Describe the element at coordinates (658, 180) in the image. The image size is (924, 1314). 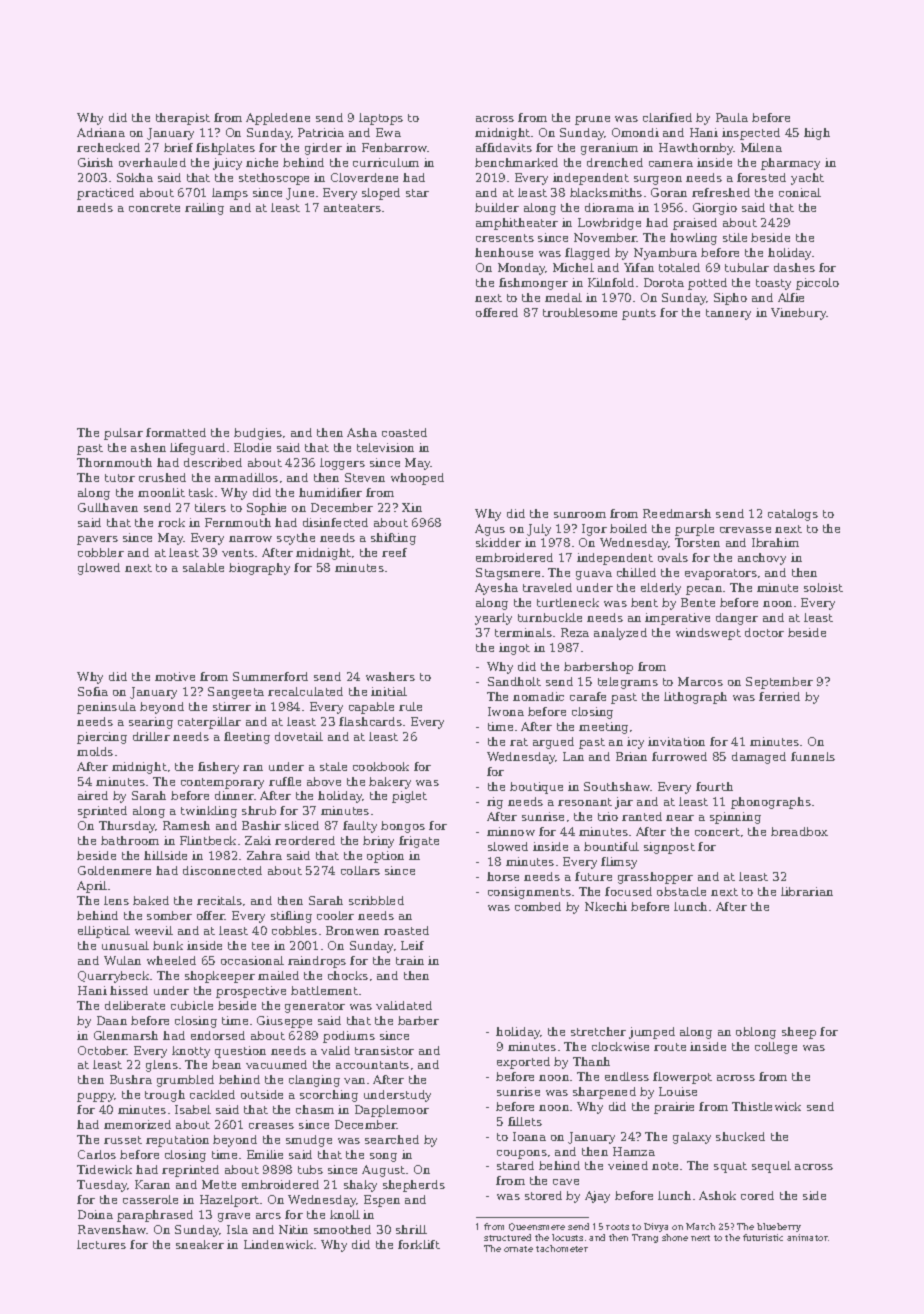
I see `surgeon` at that location.
